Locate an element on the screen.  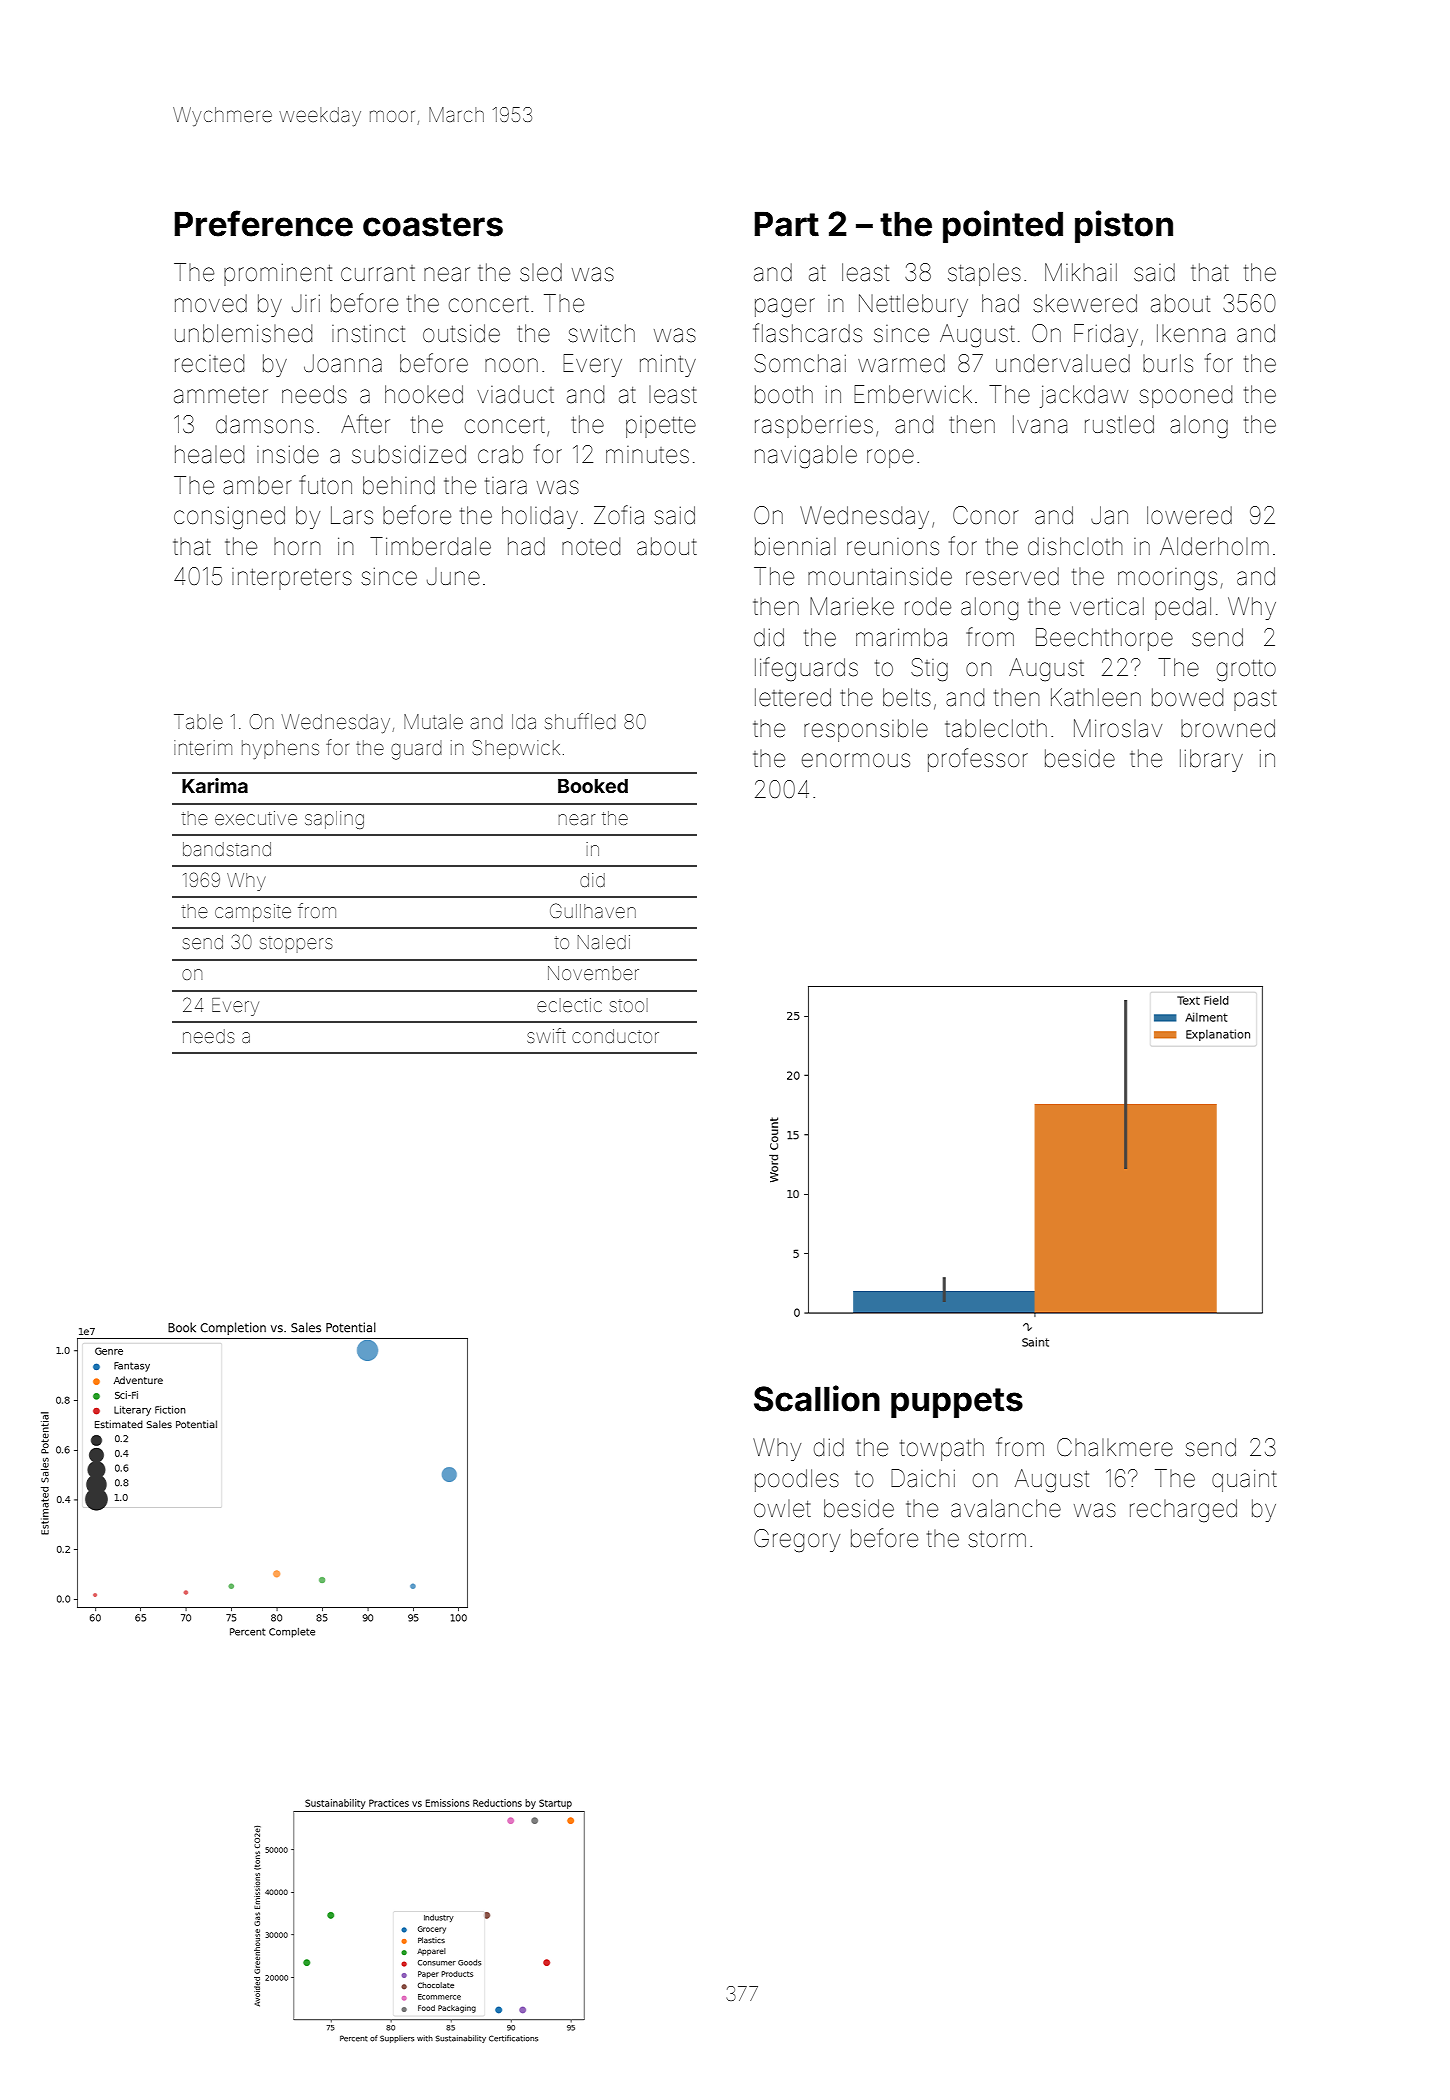
owlet is located at coordinates (782, 1509).
